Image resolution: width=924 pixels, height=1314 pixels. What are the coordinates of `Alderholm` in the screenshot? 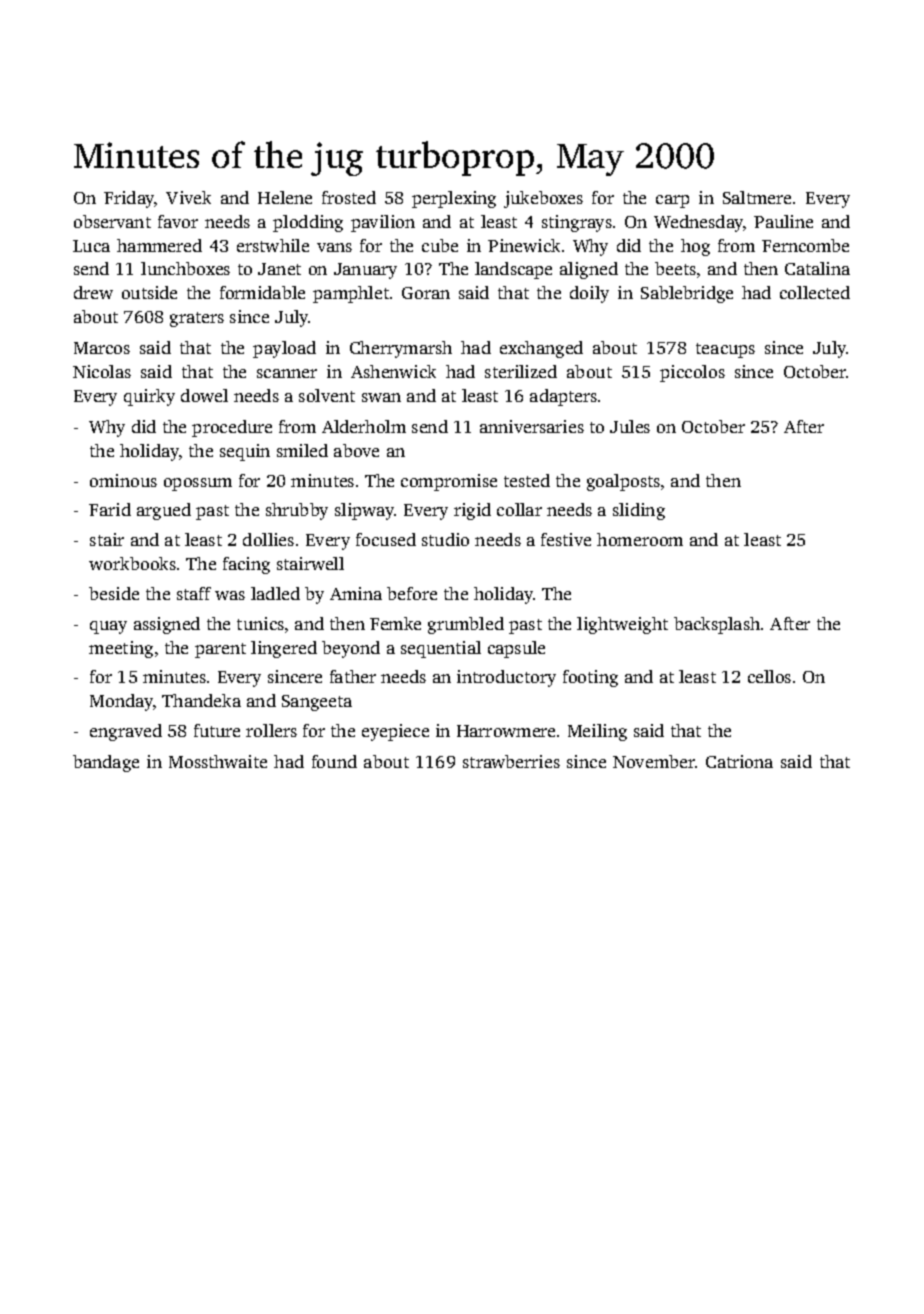 It's located at (364, 426).
